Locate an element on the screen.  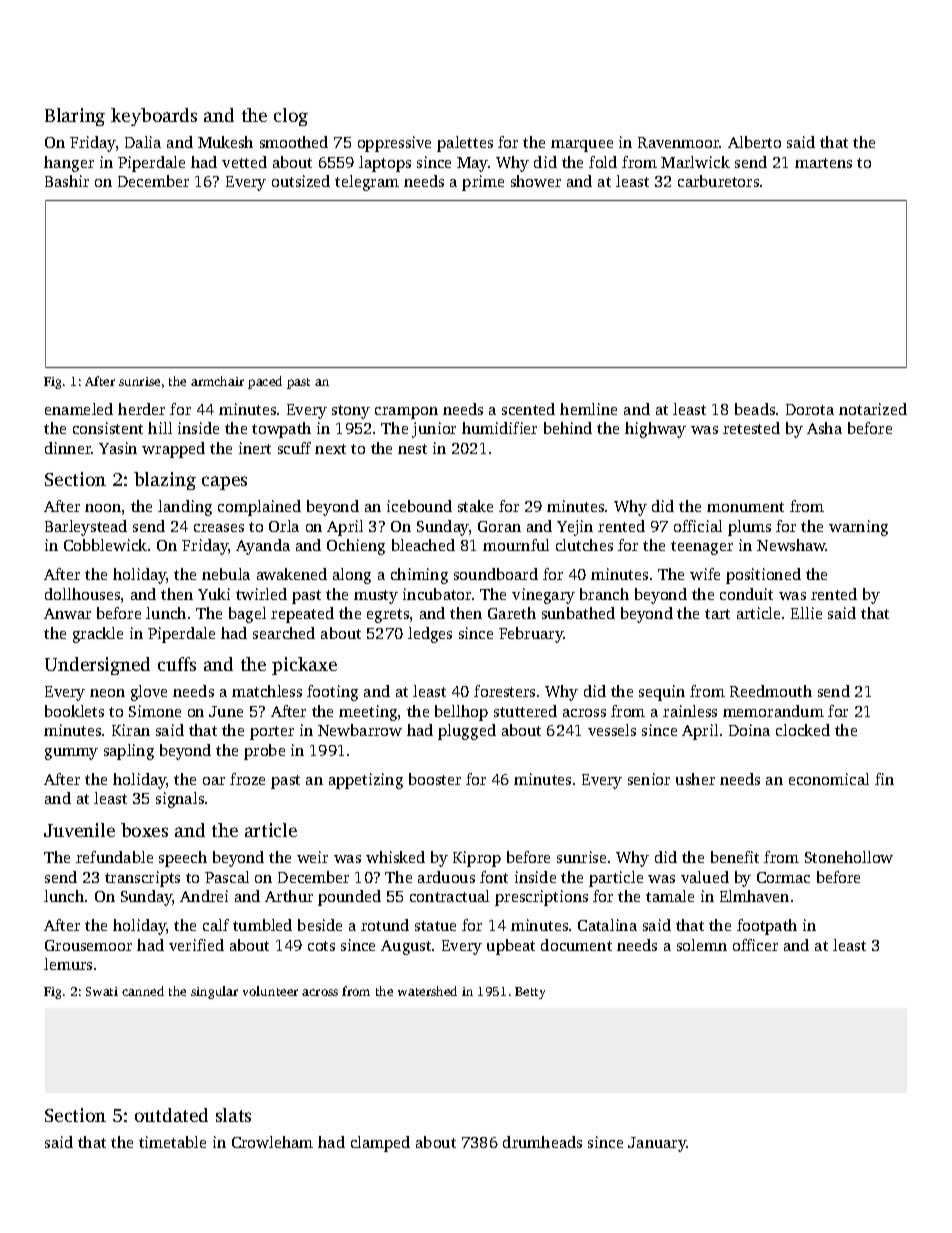
August is located at coordinates (406, 947).
